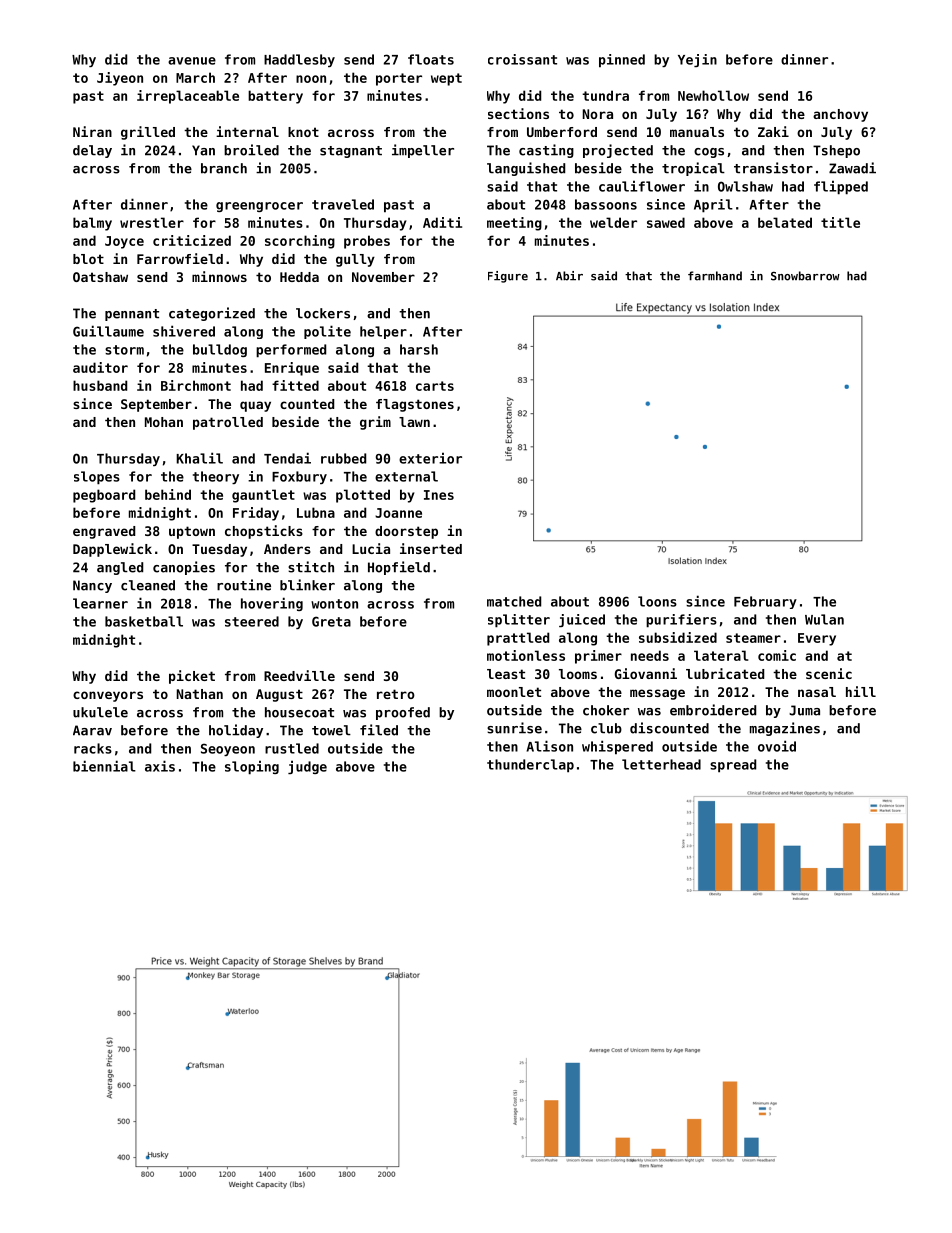  I want to click on biennial, so click(104, 766).
